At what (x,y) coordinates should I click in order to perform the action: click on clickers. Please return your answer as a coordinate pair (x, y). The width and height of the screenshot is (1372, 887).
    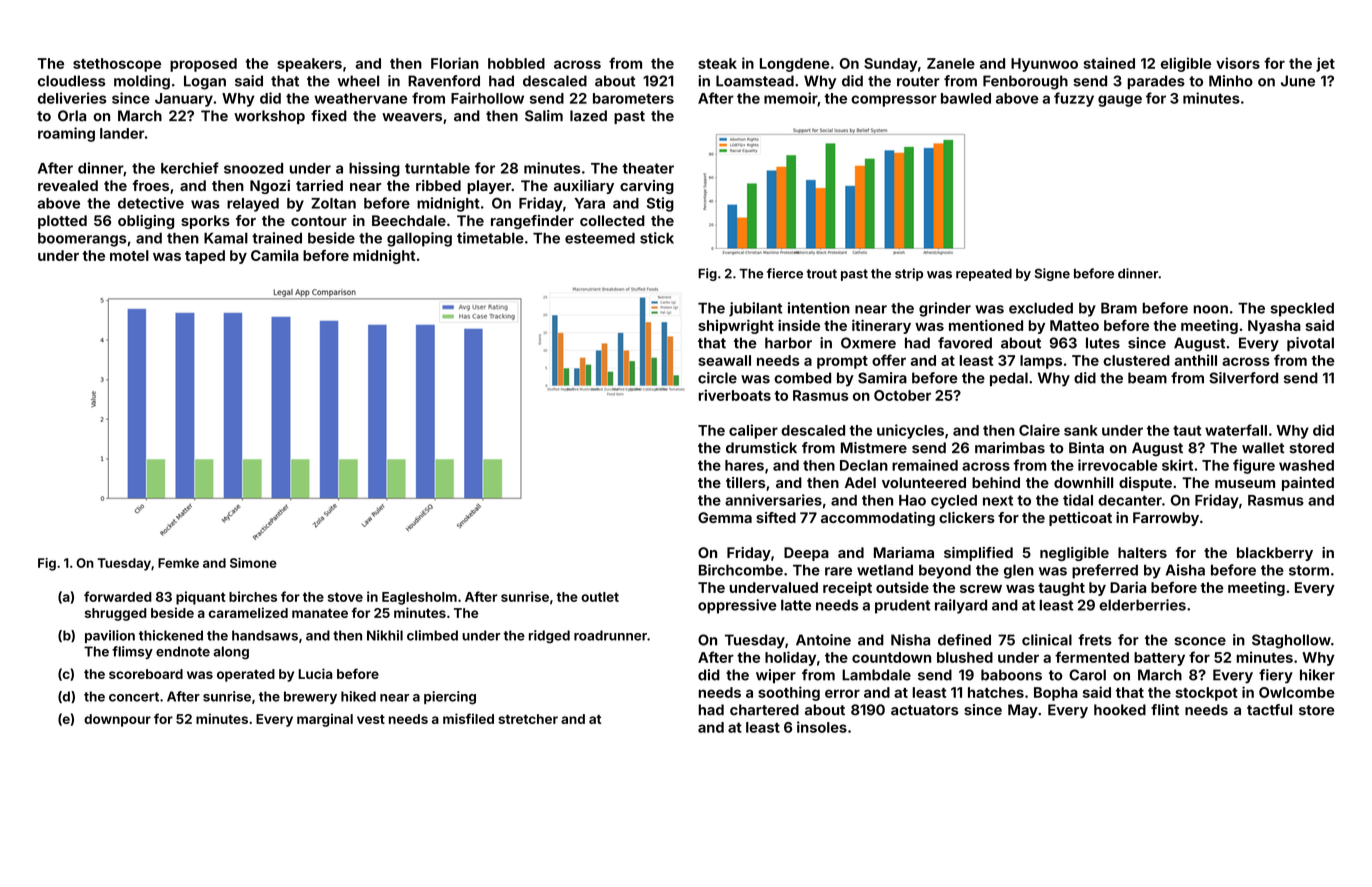
    Looking at the image, I should click on (967, 517).
